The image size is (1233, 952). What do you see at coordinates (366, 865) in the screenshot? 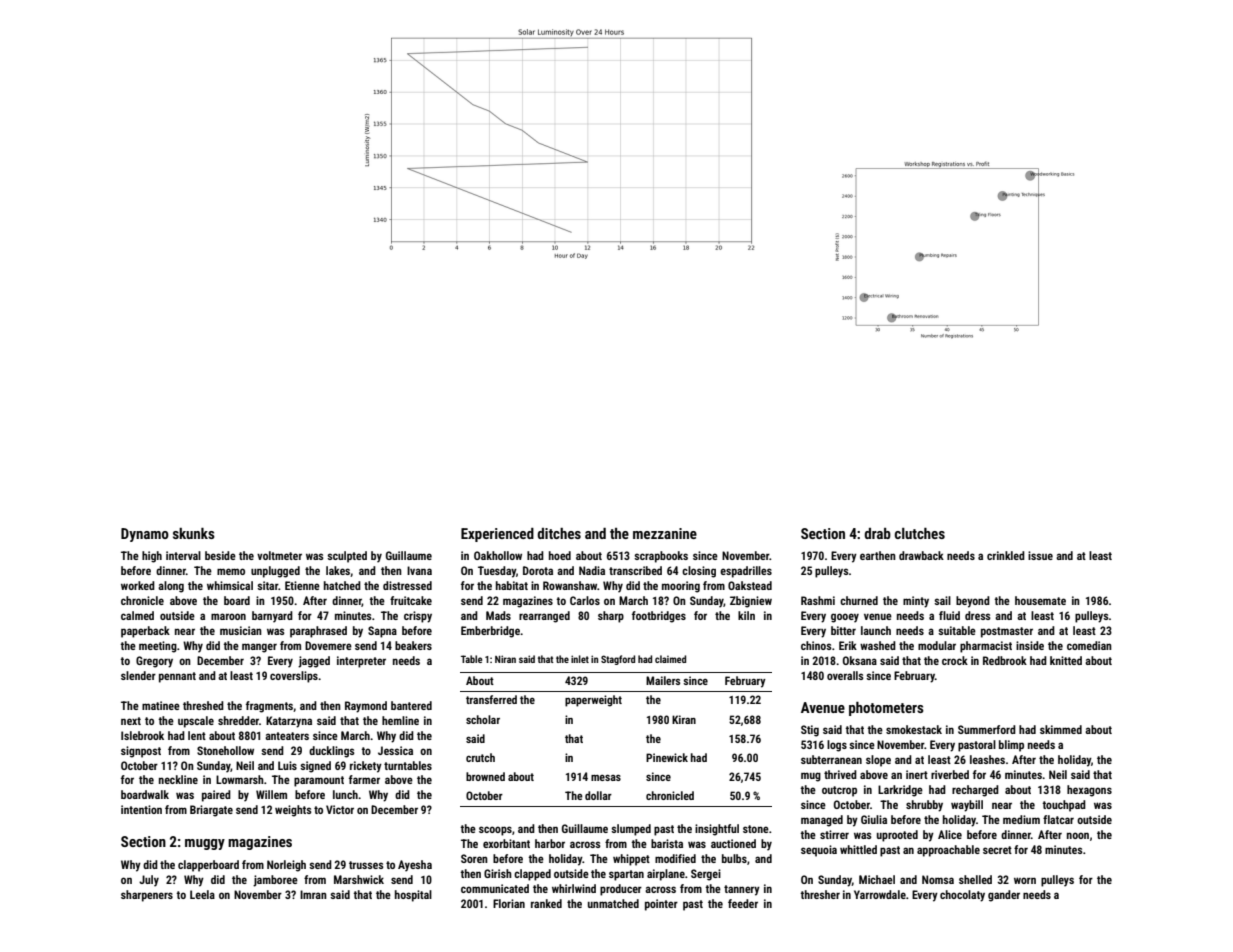
I see `trusses` at bounding box center [366, 865].
